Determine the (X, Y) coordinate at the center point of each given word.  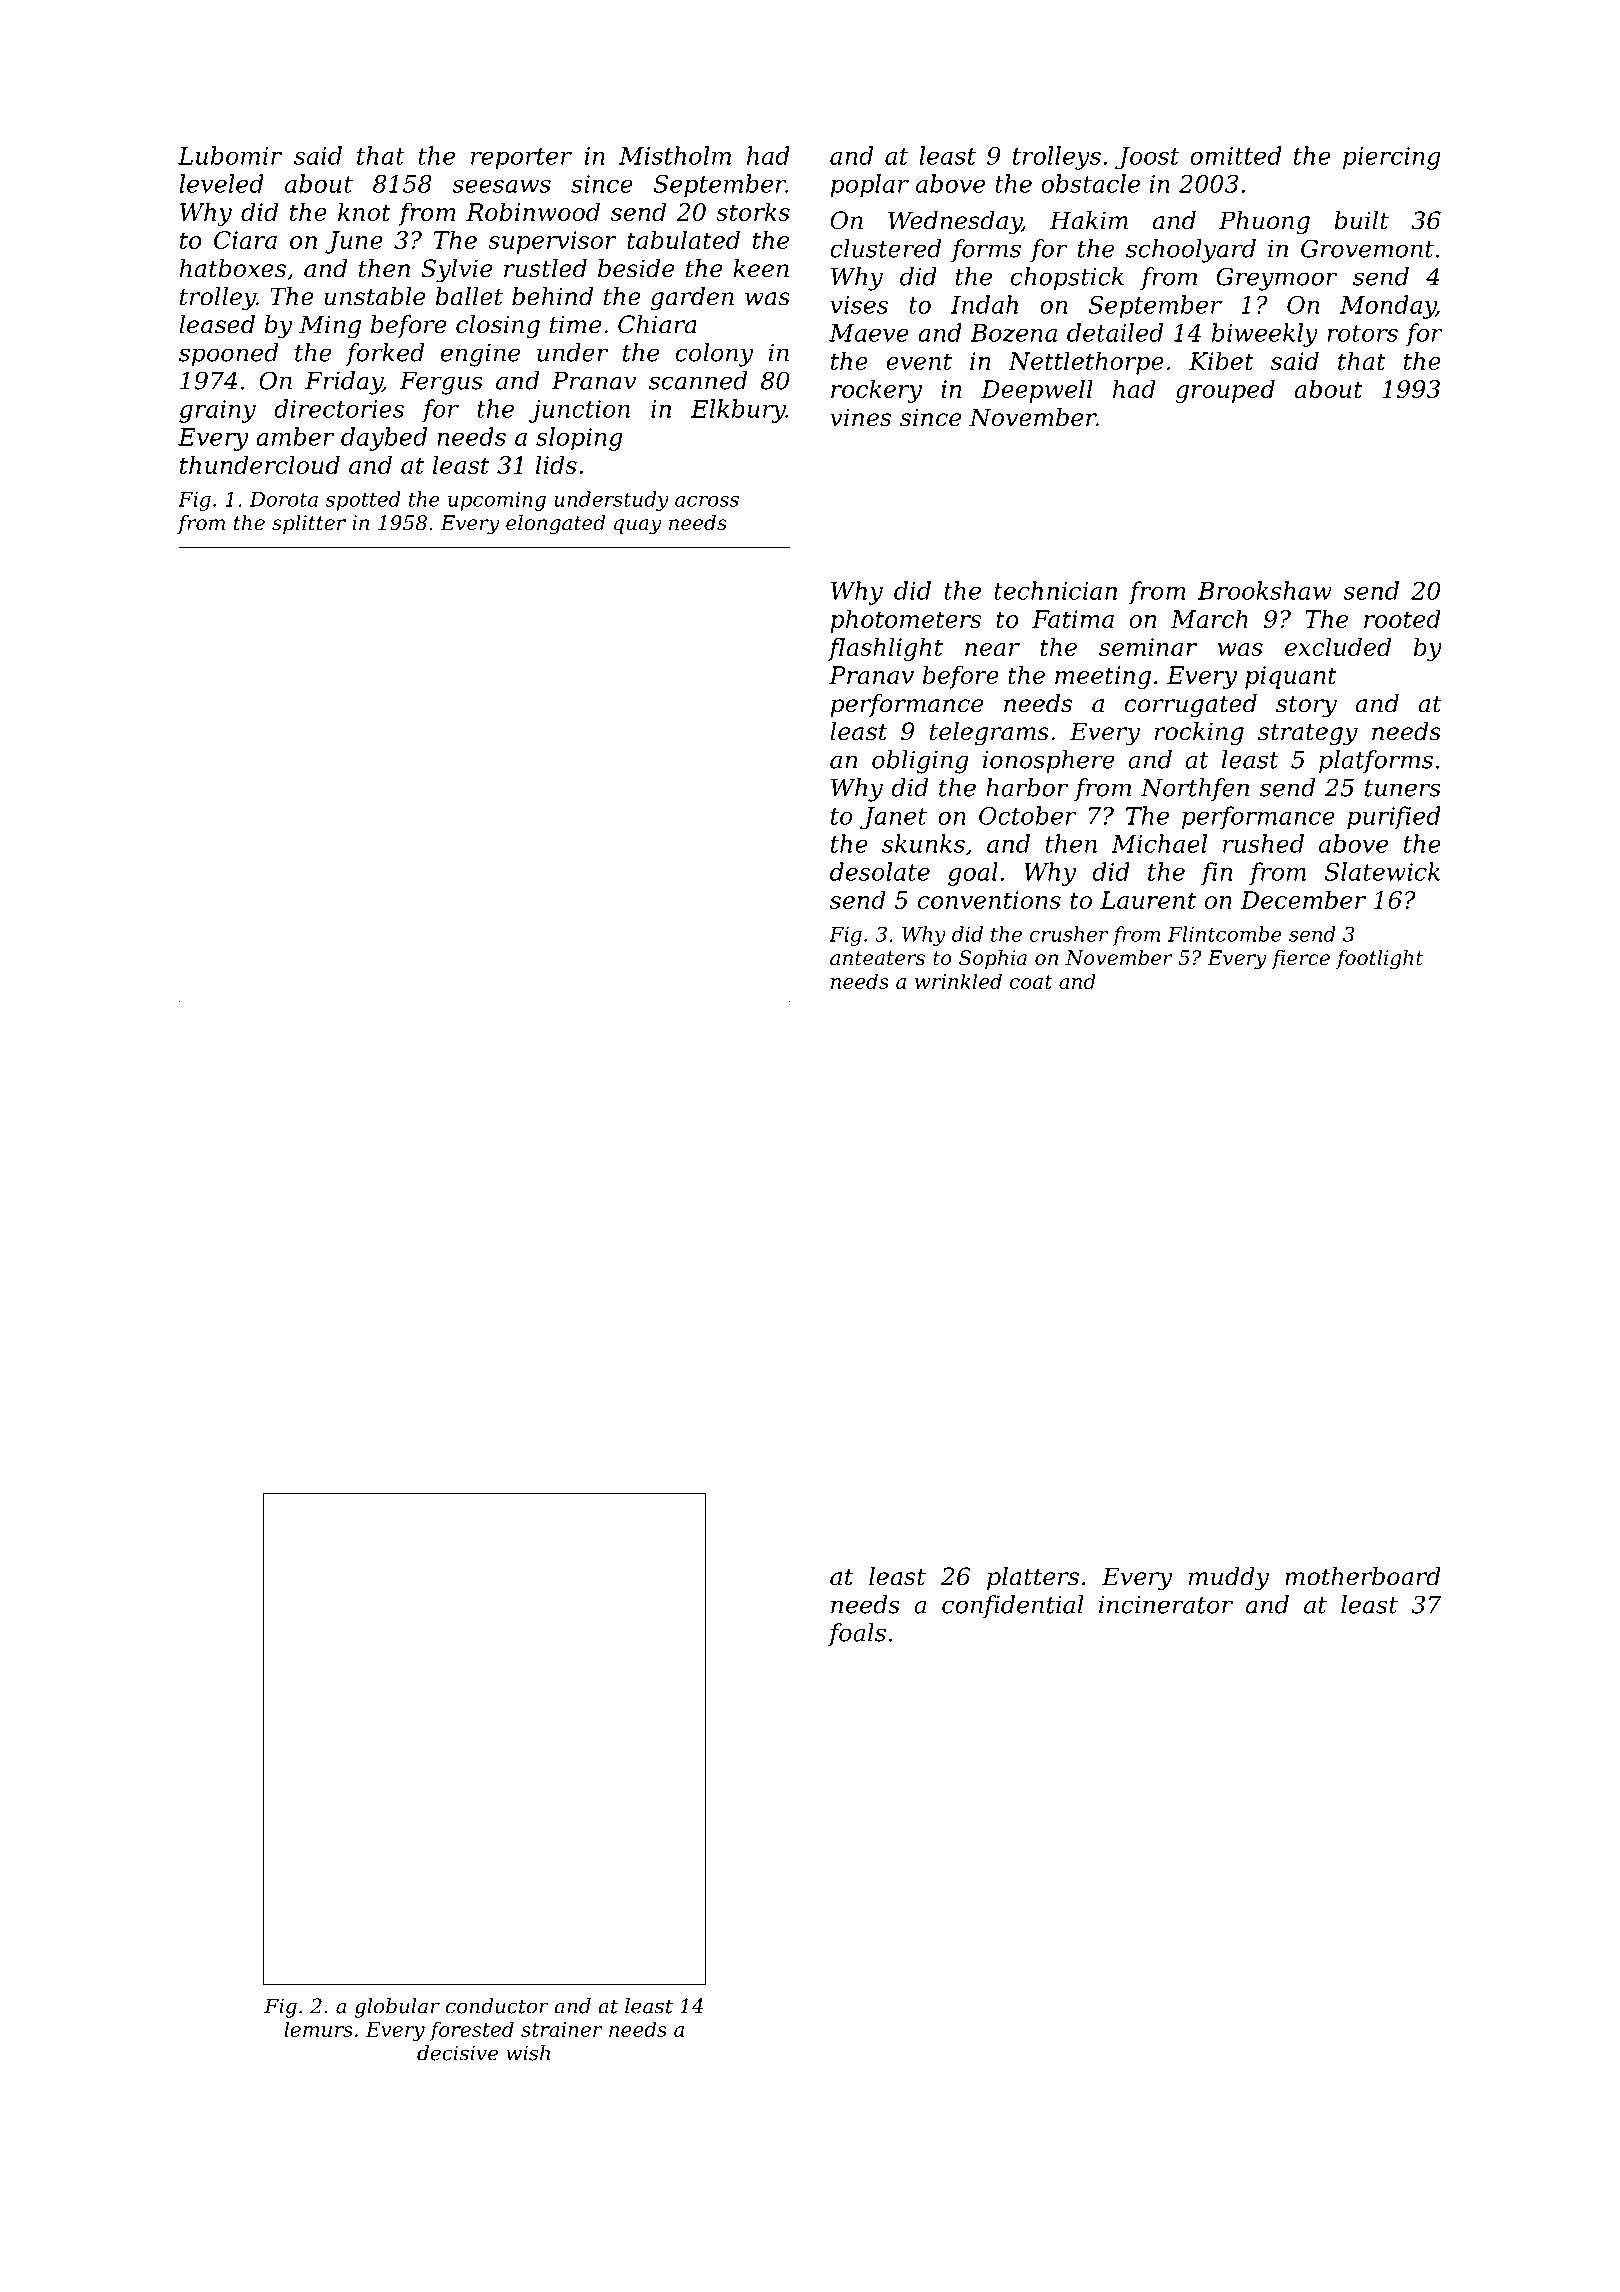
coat (1031, 982)
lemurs (318, 2029)
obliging (920, 762)
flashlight (885, 649)
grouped (1225, 391)
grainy (217, 411)
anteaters (877, 958)
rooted (1402, 618)
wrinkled (958, 981)
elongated (555, 525)
